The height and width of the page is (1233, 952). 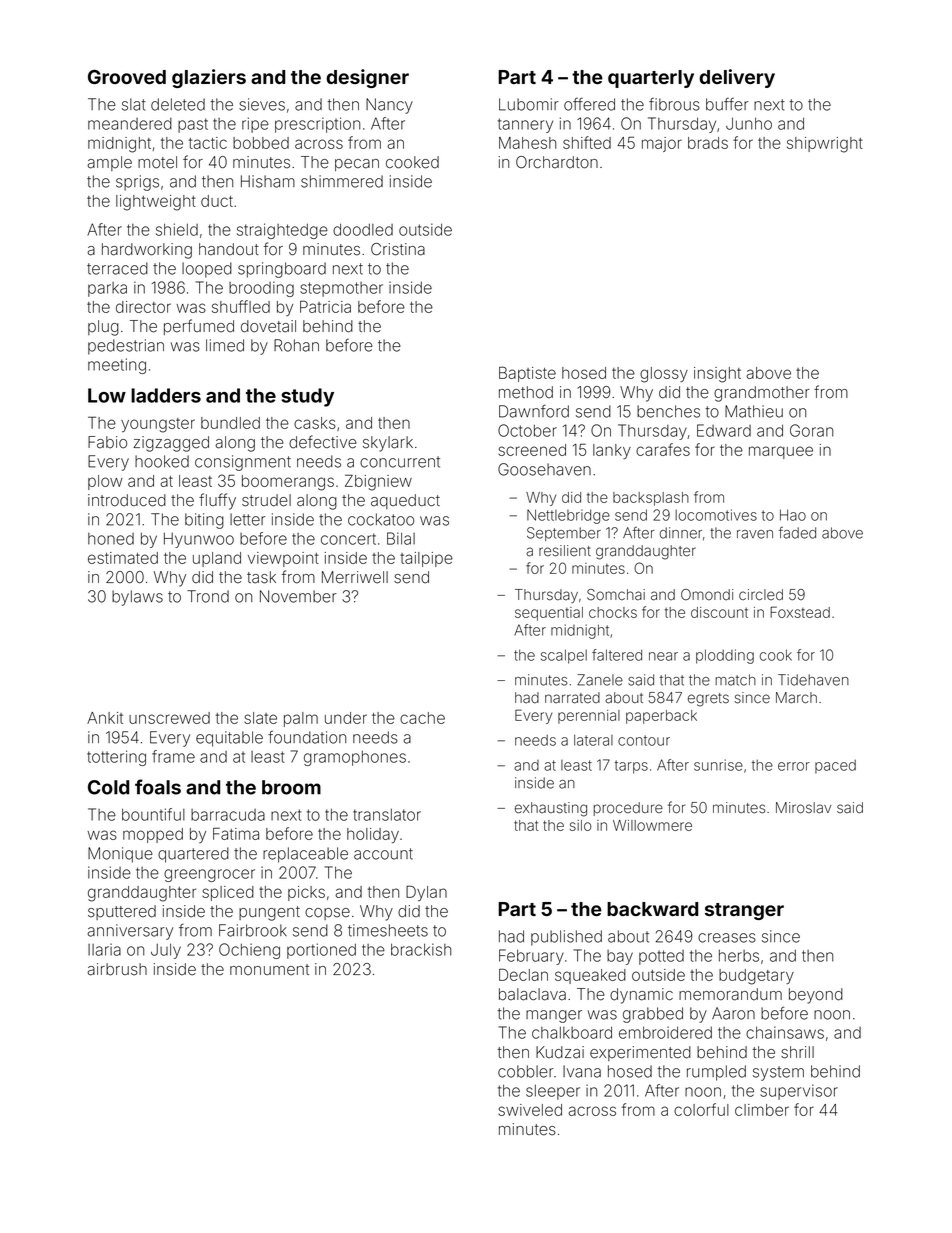 What do you see at coordinates (229, 249) in the page?
I see `handout` at bounding box center [229, 249].
